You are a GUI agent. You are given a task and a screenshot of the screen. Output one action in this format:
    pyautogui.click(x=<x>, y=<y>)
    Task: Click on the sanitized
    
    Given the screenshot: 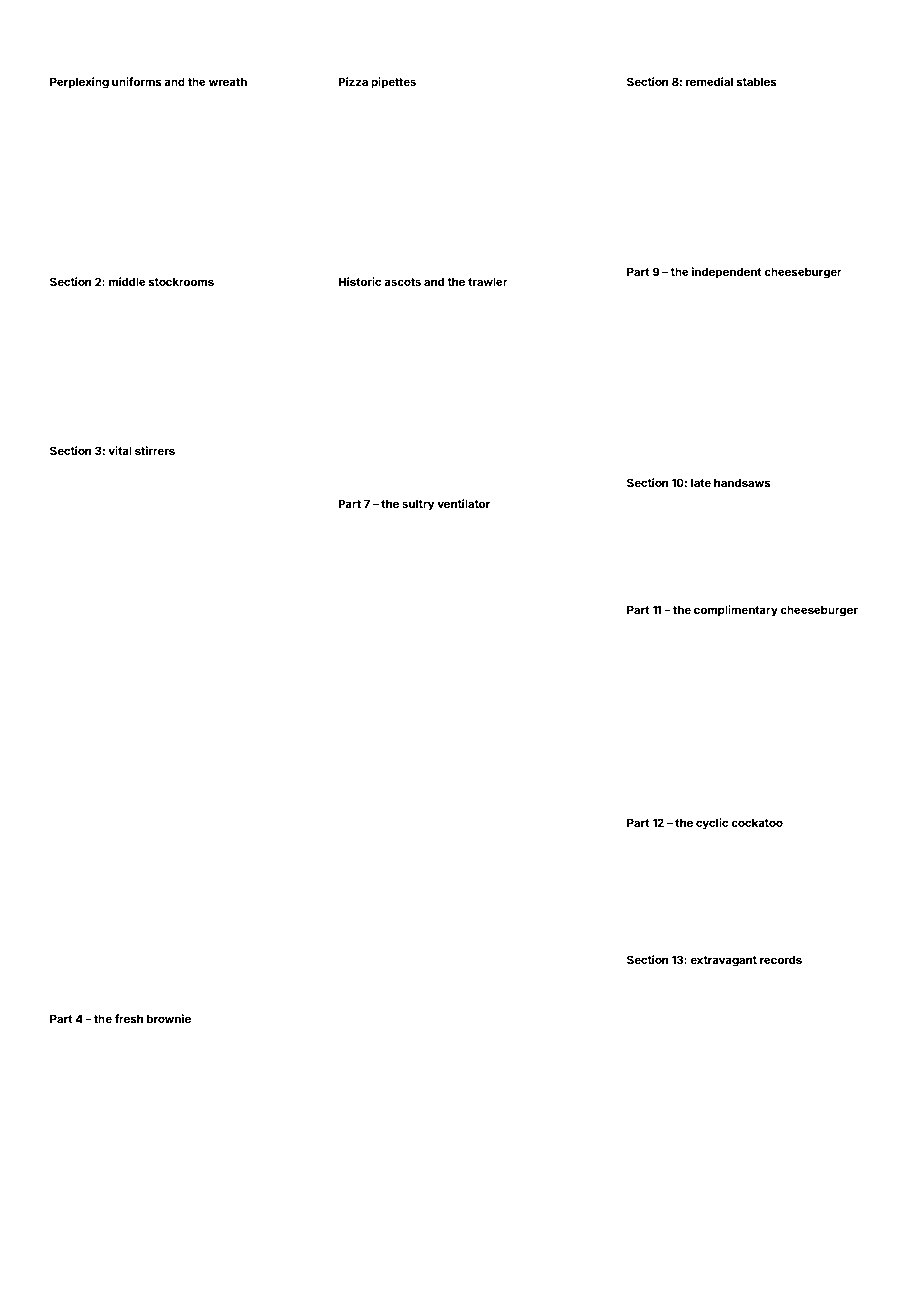 What is the action you would take?
    pyautogui.click(x=818, y=498)
